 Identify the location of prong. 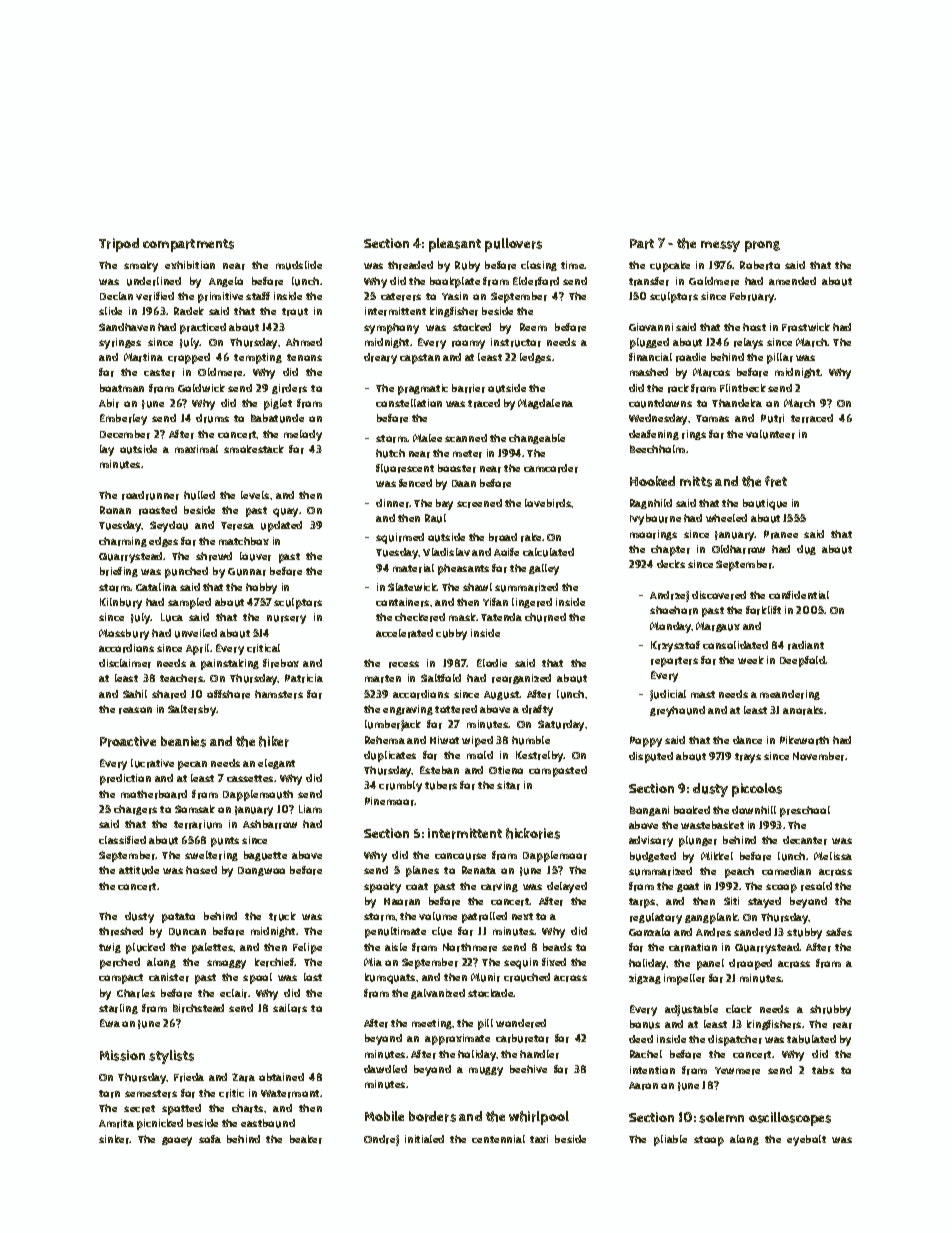
(762, 246).
